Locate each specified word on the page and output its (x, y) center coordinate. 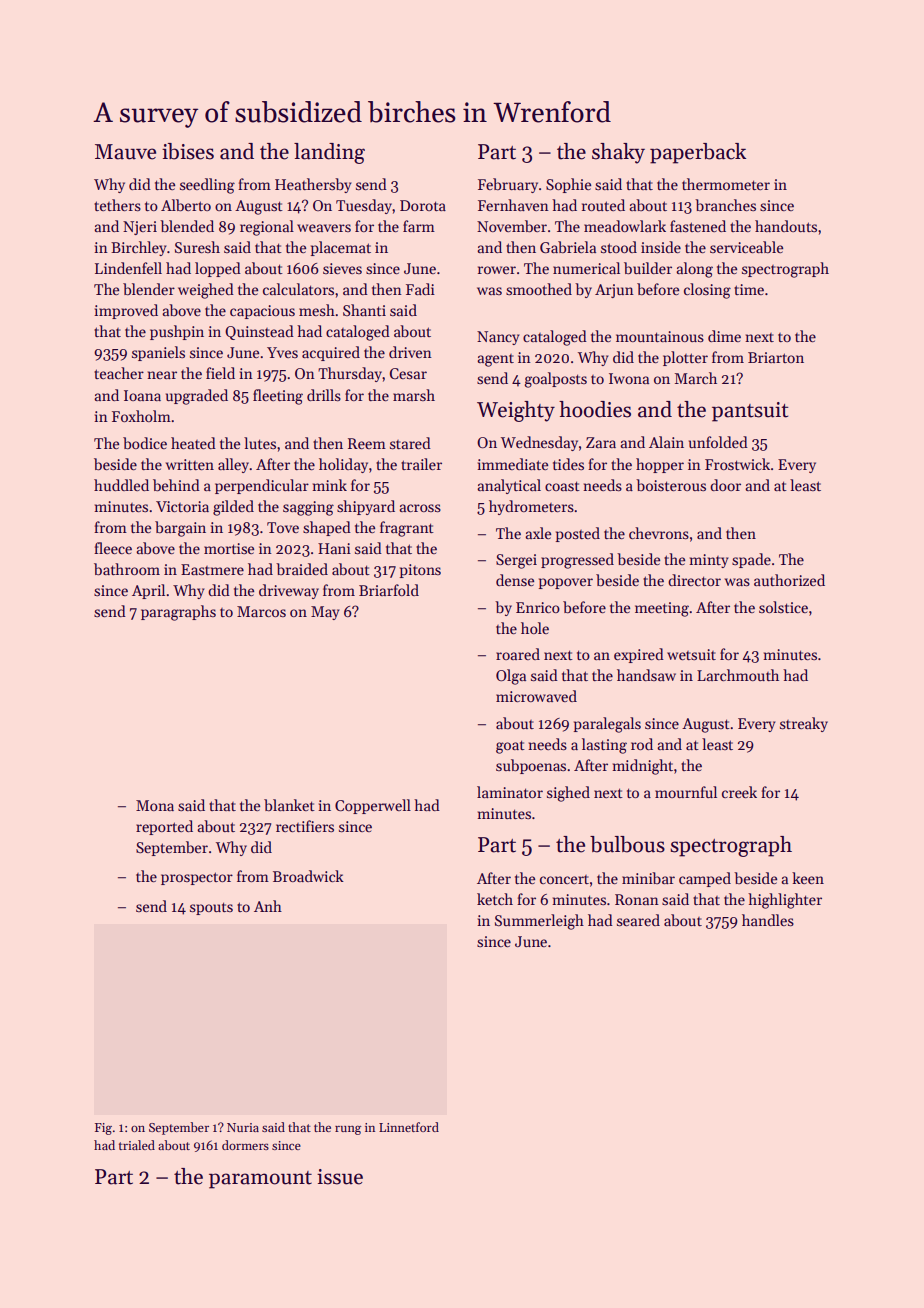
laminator (510, 792)
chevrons (659, 533)
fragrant (407, 529)
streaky (804, 724)
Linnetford (409, 1127)
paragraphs (178, 613)
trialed (137, 1145)
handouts (786, 226)
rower (497, 270)
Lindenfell (128, 268)
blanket (289, 805)
